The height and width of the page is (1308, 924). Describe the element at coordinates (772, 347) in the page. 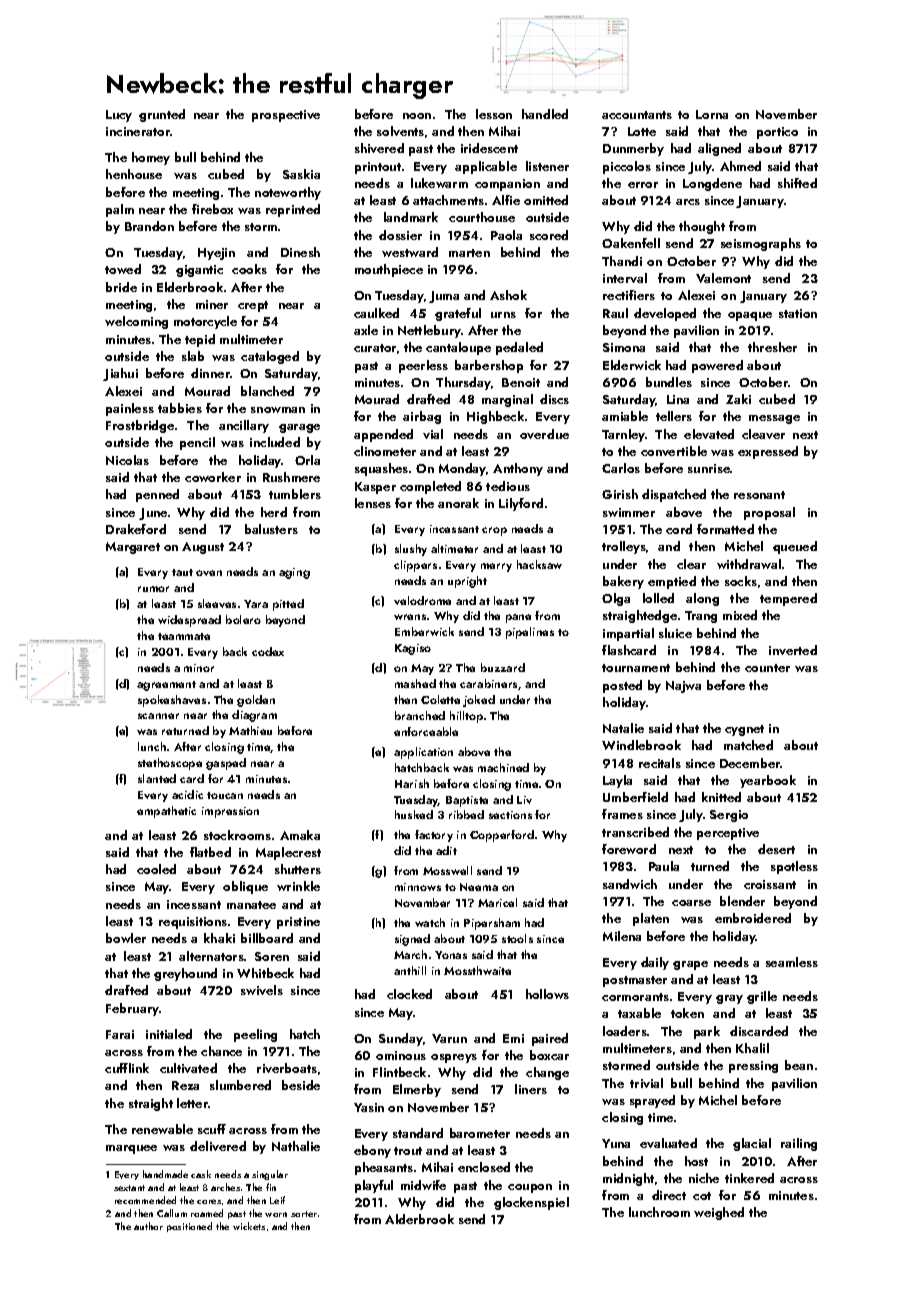

I see `thresher` at that location.
